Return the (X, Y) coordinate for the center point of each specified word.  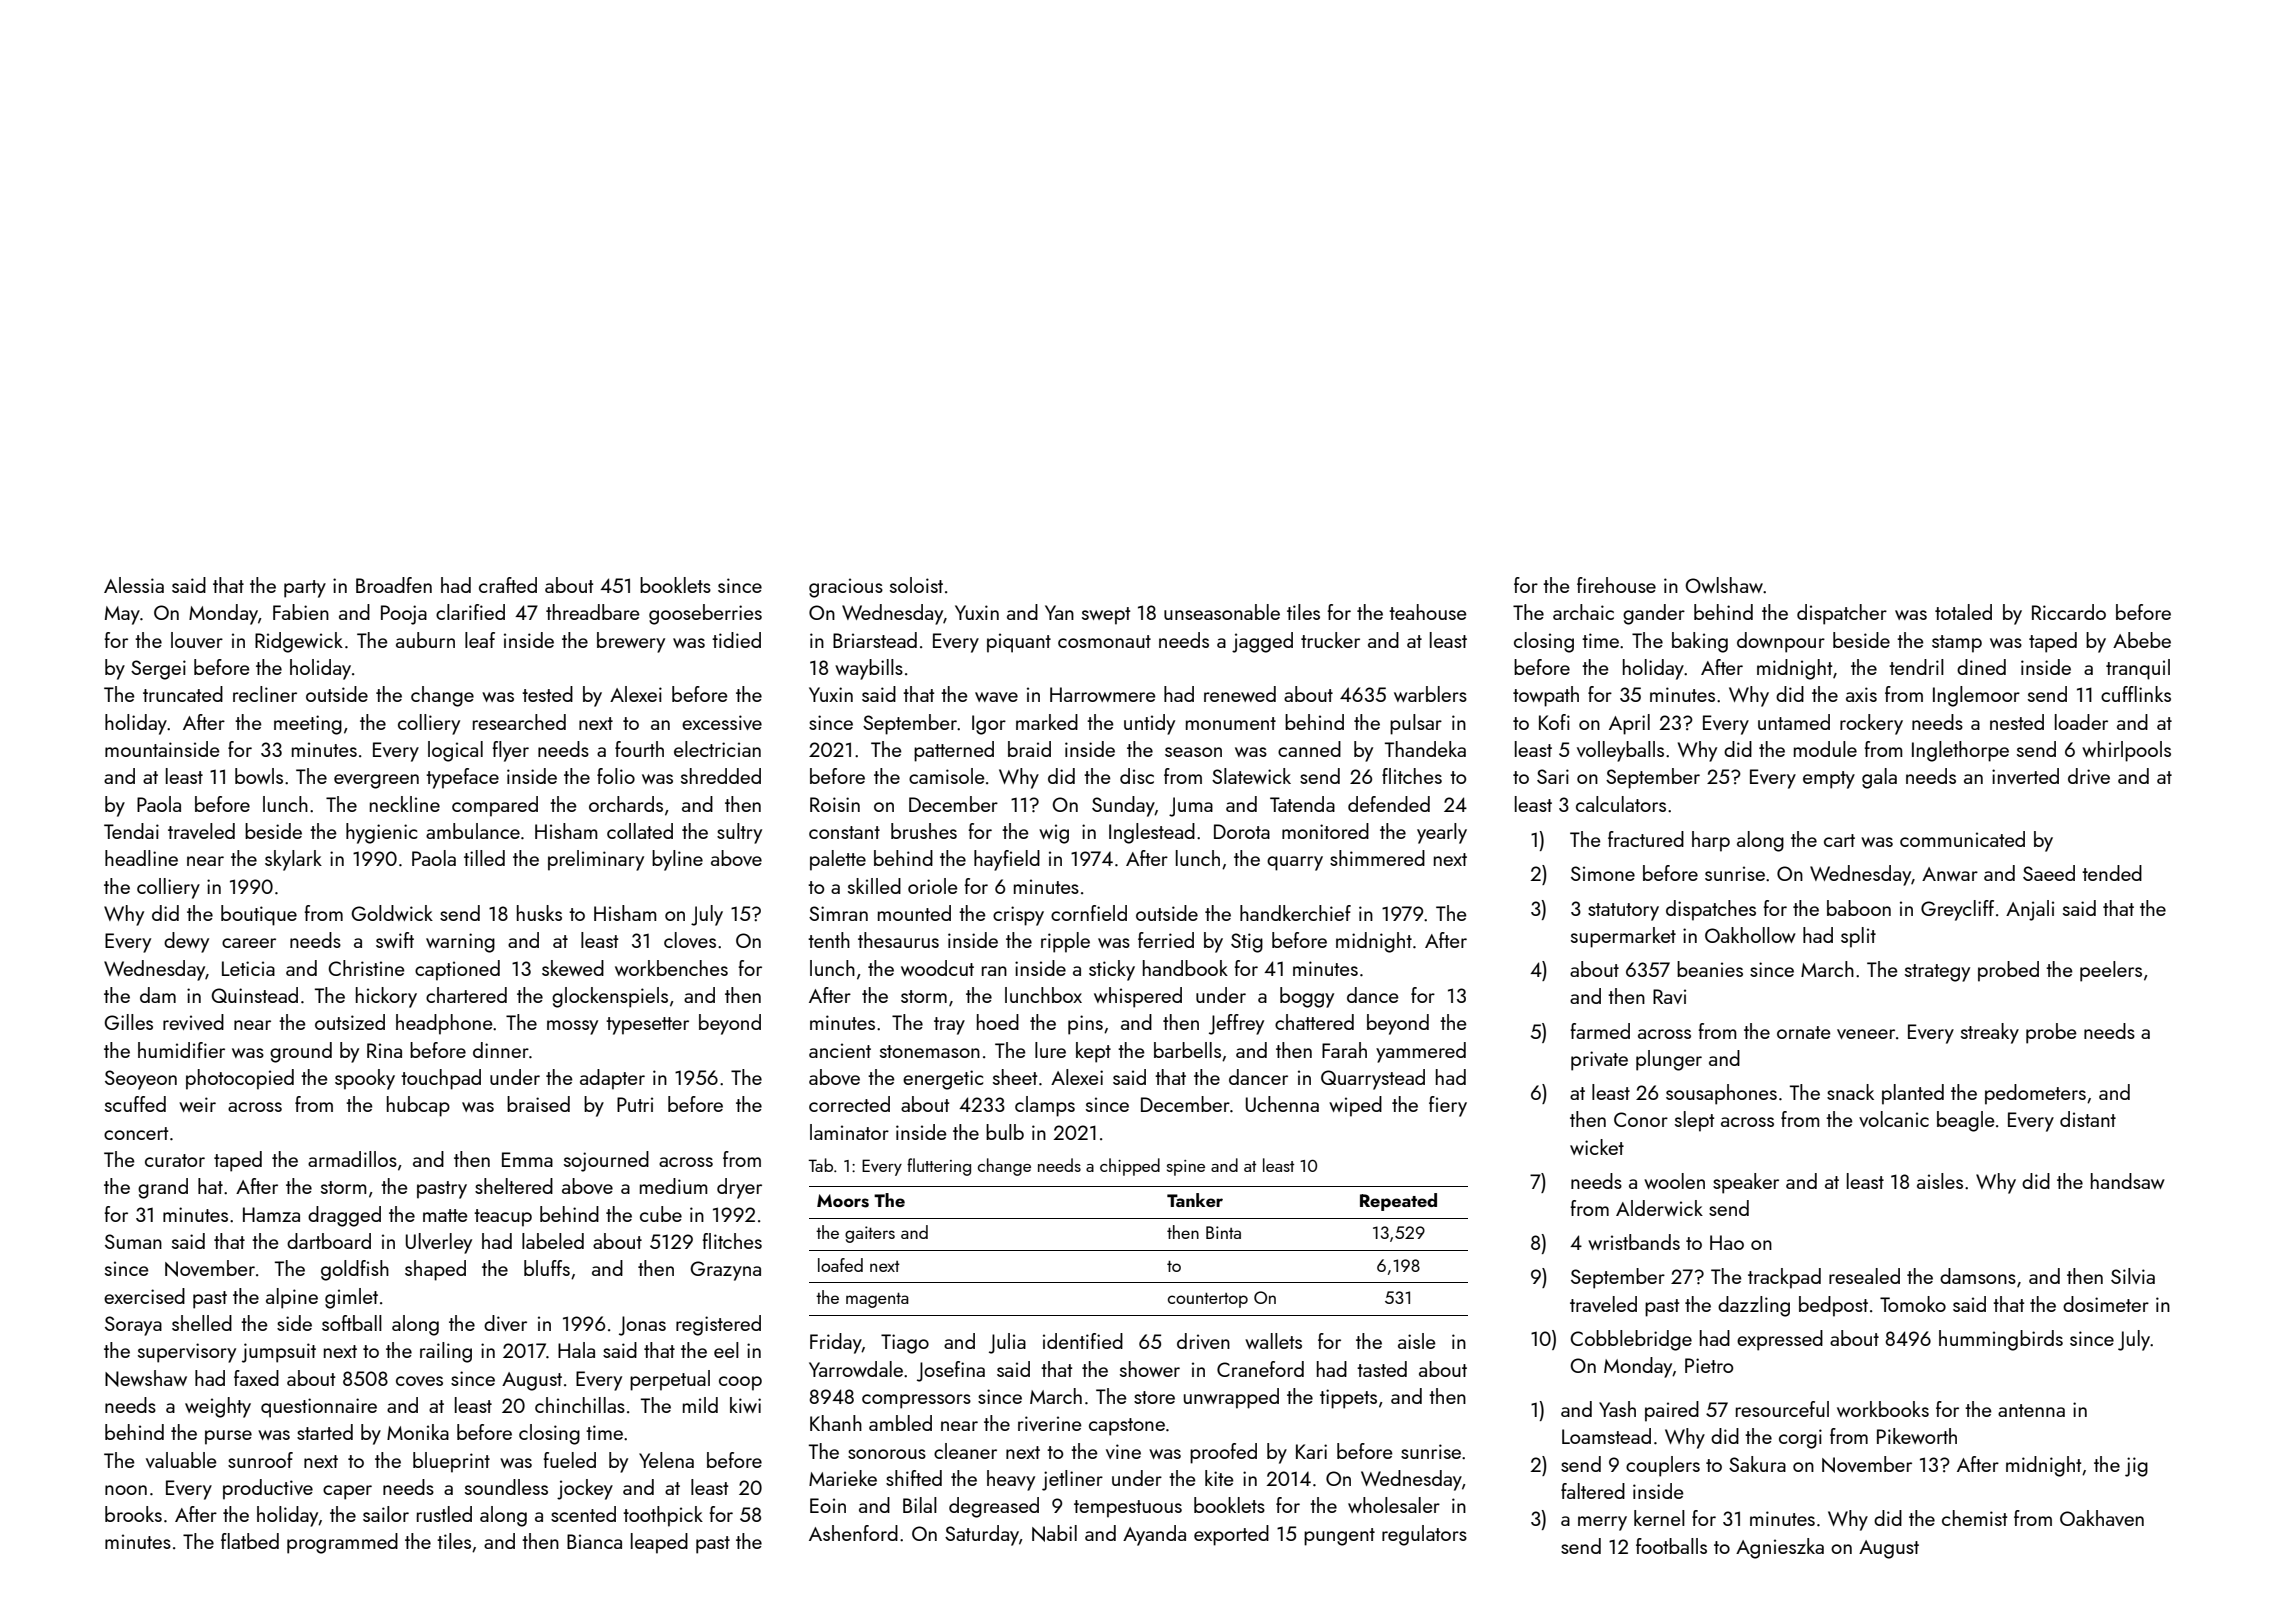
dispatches (1711, 910)
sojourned (606, 1161)
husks (539, 913)
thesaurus (898, 940)
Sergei (158, 670)
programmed (342, 1543)
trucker (1330, 640)
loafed (840, 1265)
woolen (1674, 1181)
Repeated (1398, 1202)
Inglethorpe (1960, 751)
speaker (1746, 1183)
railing (446, 1352)
